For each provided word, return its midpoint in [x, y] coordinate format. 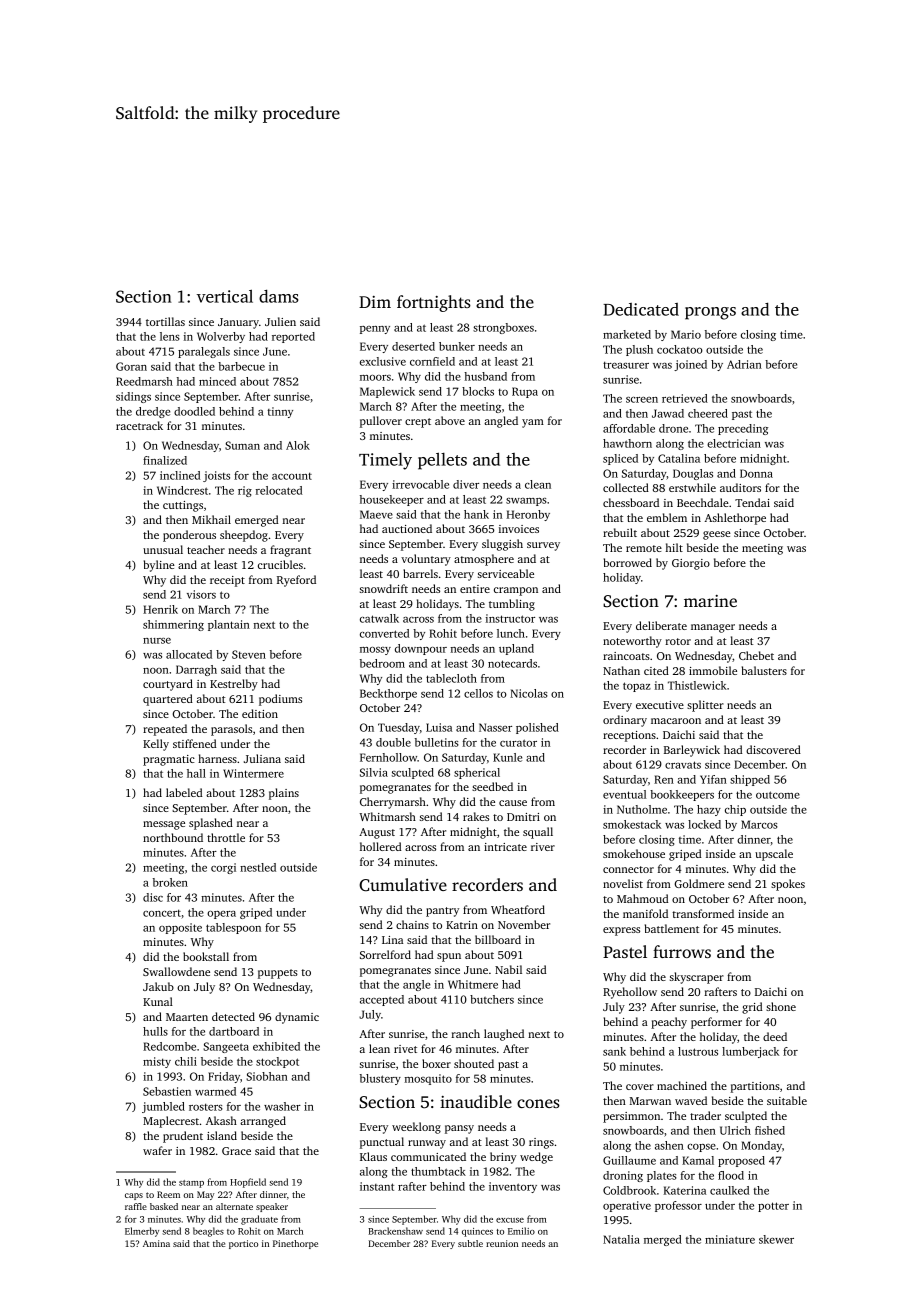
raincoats [626, 656]
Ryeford [296, 581]
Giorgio [691, 564]
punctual [382, 1143]
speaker [272, 1207]
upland [516, 649]
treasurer [626, 365]
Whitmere [473, 984]
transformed [703, 913]
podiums [280, 700]
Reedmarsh [144, 381]
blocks [478, 391]
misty [157, 1062]
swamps [526, 502]
